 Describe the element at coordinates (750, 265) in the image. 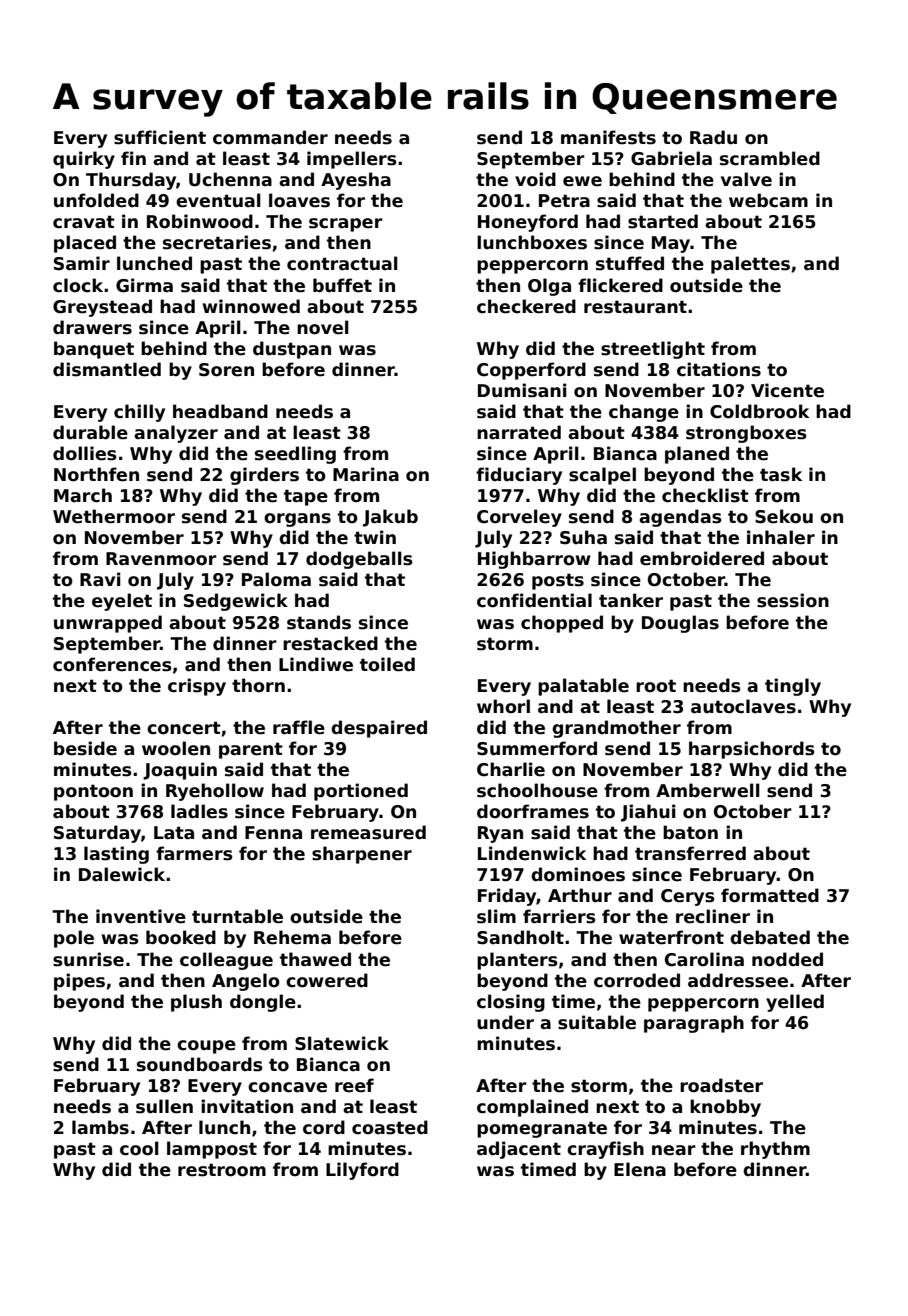

I see `palettes` at that location.
